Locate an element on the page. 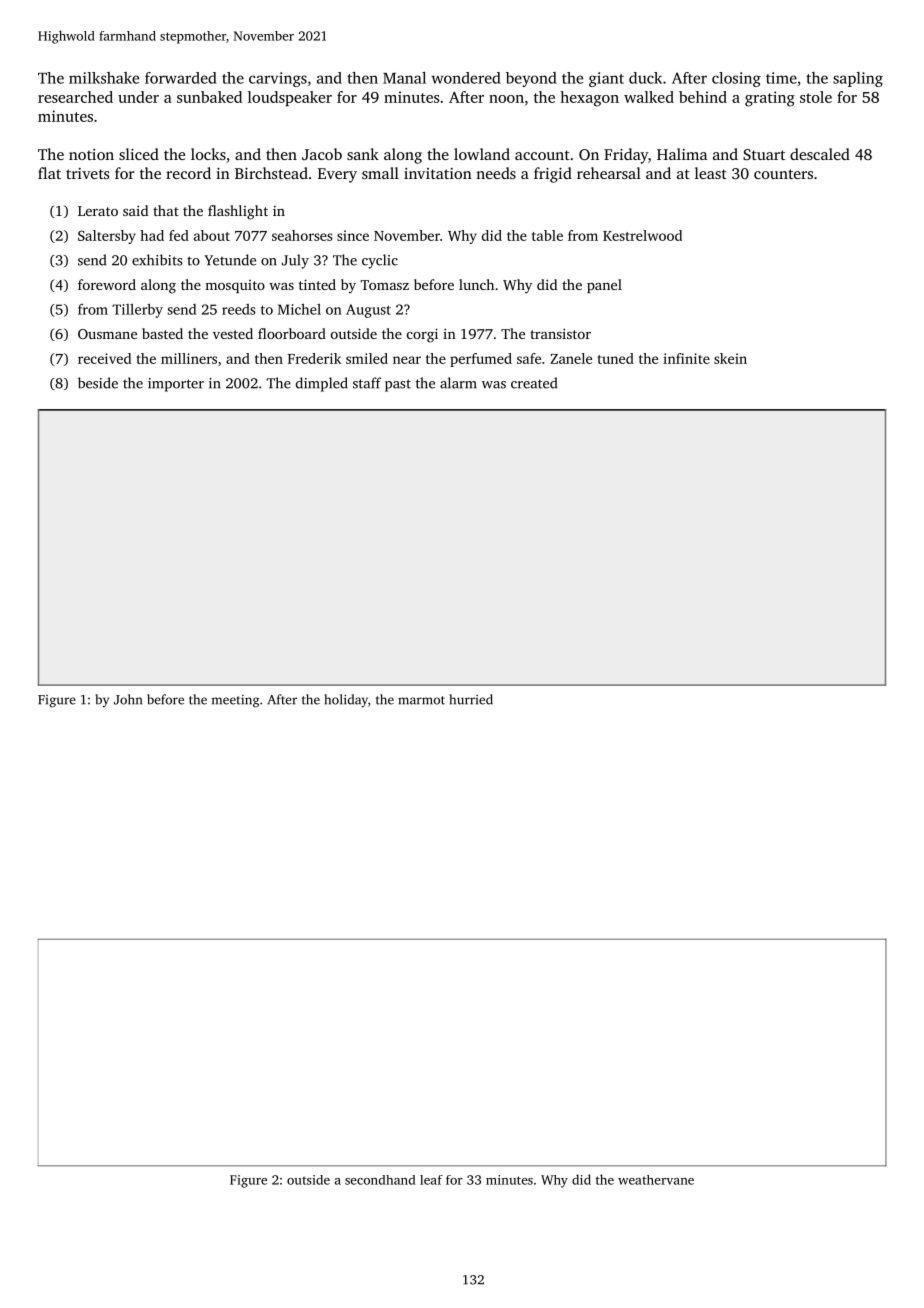 The height and width of the document is (1308, 924). secondhand is located at coordinates (380, 1180).
